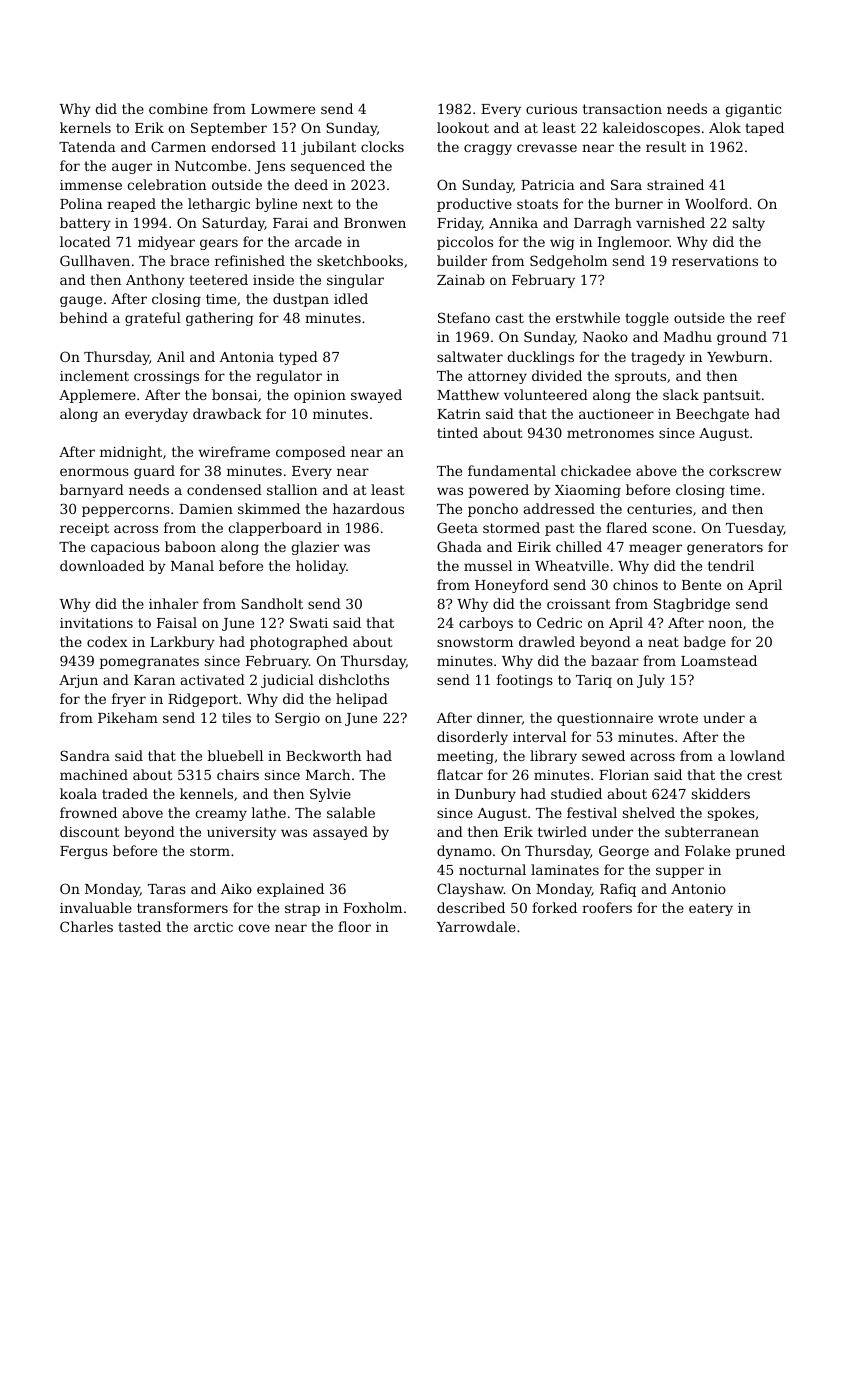  What do you see at coordinates (126, 511) in the page?
I see `peppercorns` at bounding box center [126, 511].
